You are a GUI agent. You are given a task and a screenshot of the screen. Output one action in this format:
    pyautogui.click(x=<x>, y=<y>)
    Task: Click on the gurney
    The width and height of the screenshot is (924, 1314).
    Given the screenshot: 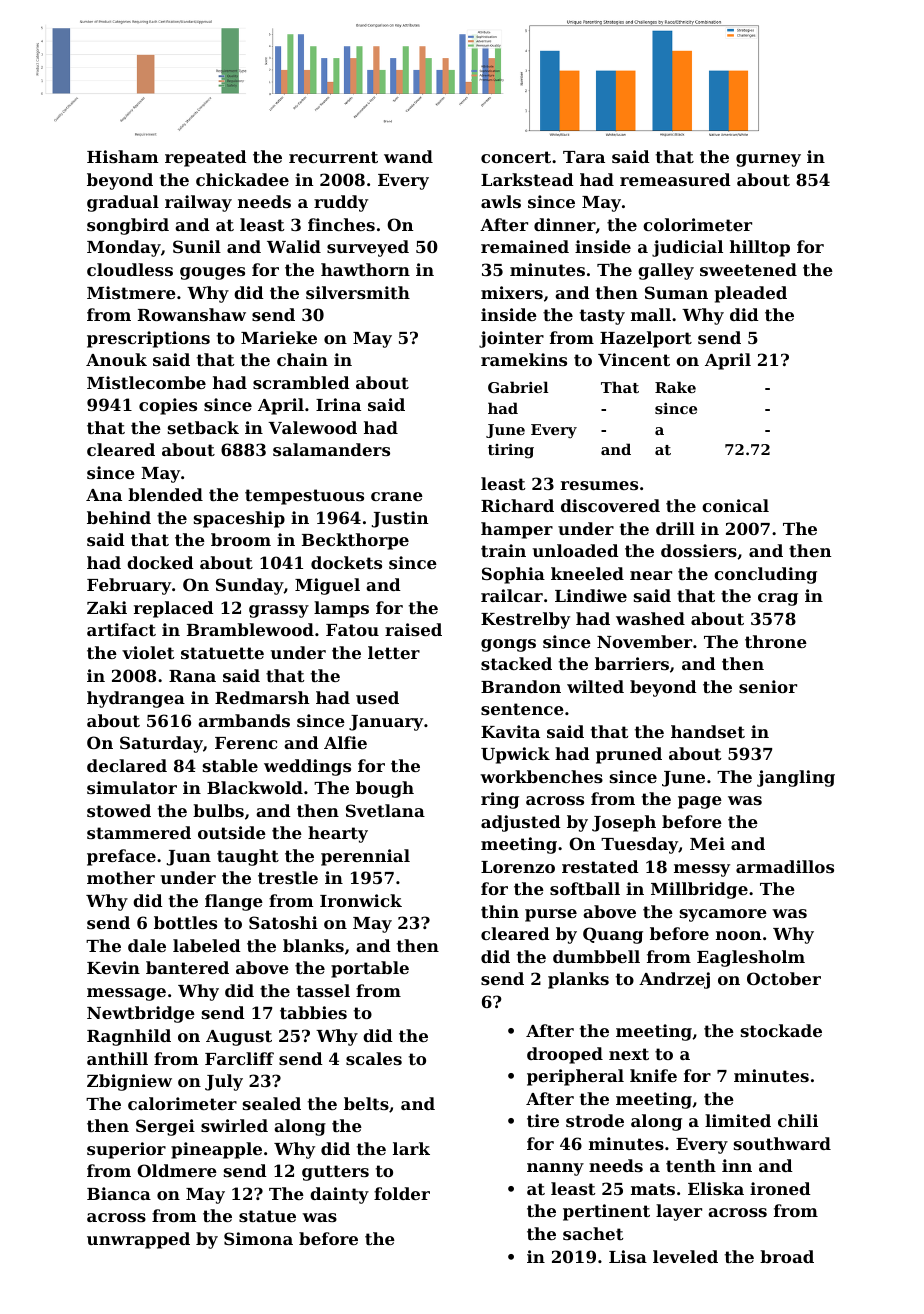 What is the action you would take?
    pyautogui.click(x=768, y=160)
